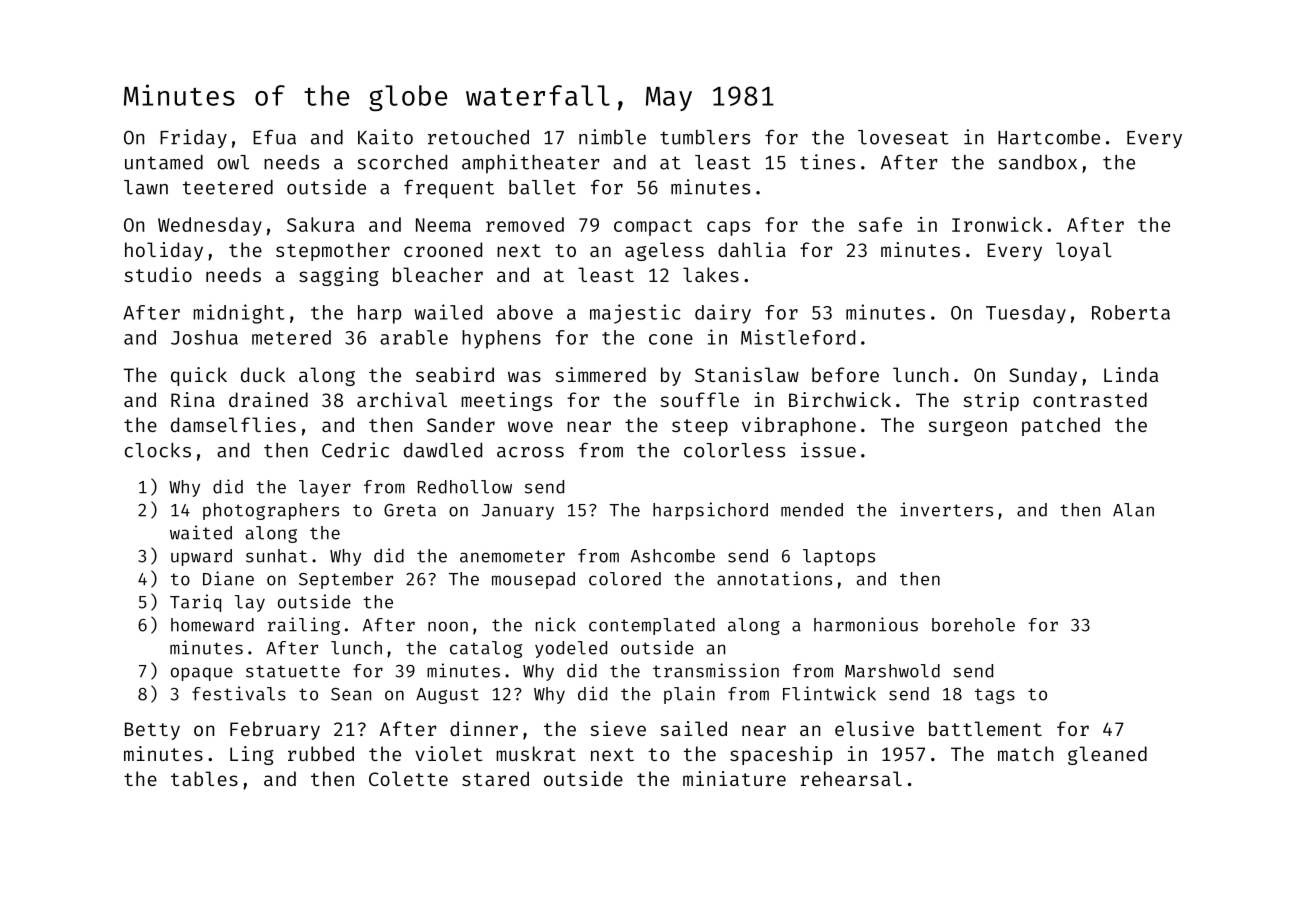  What do you see at coordinates (1049, 137) in the document?
I see `Hartcombe` at bounding box center [1049, 137].
